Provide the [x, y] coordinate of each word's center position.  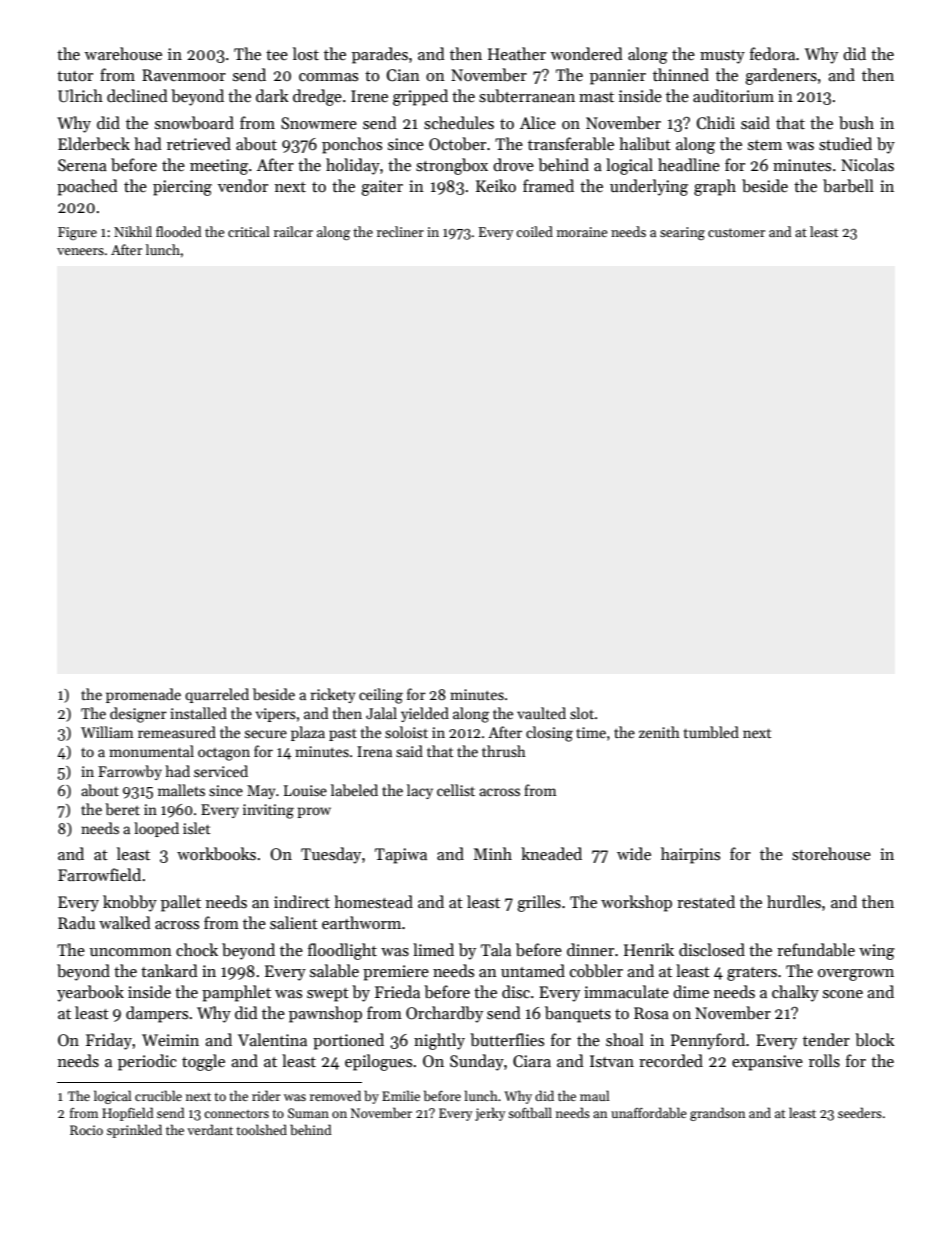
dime [691, 991]
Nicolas [867, 164]
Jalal [381, 713]
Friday [109, 1041]
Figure [77, 233]
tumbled [711, 732]
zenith [659, 732]
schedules [459, 123]
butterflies [507, 1040]
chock [197, 949]
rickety [333, 695]
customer [736, 232]
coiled [534, 231]
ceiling [381, 696]
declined [137, 95]
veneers [80, 251]
